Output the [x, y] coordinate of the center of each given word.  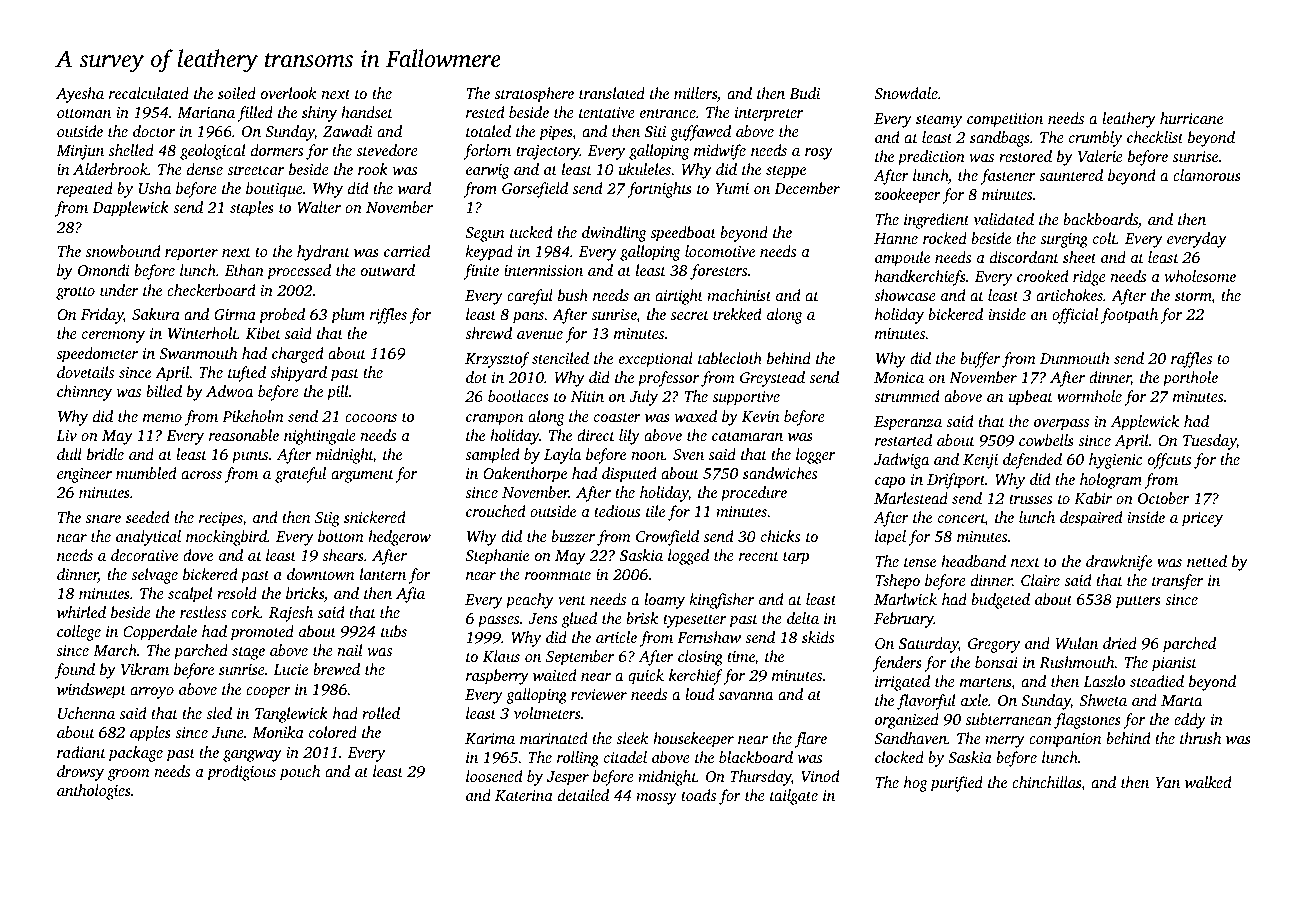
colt [1105, 238]
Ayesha [80, 95]
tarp [796, 558]
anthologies [94, 792]
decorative [144, 555]
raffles [1191, 360]
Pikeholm [253, 416]
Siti [655, 131]
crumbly [1095, 139]
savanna [745, 696]
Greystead [772, 379]
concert [961, 520]
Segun [484, 234]
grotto [75, 293]
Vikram [145, 669]
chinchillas [1047, 783]
